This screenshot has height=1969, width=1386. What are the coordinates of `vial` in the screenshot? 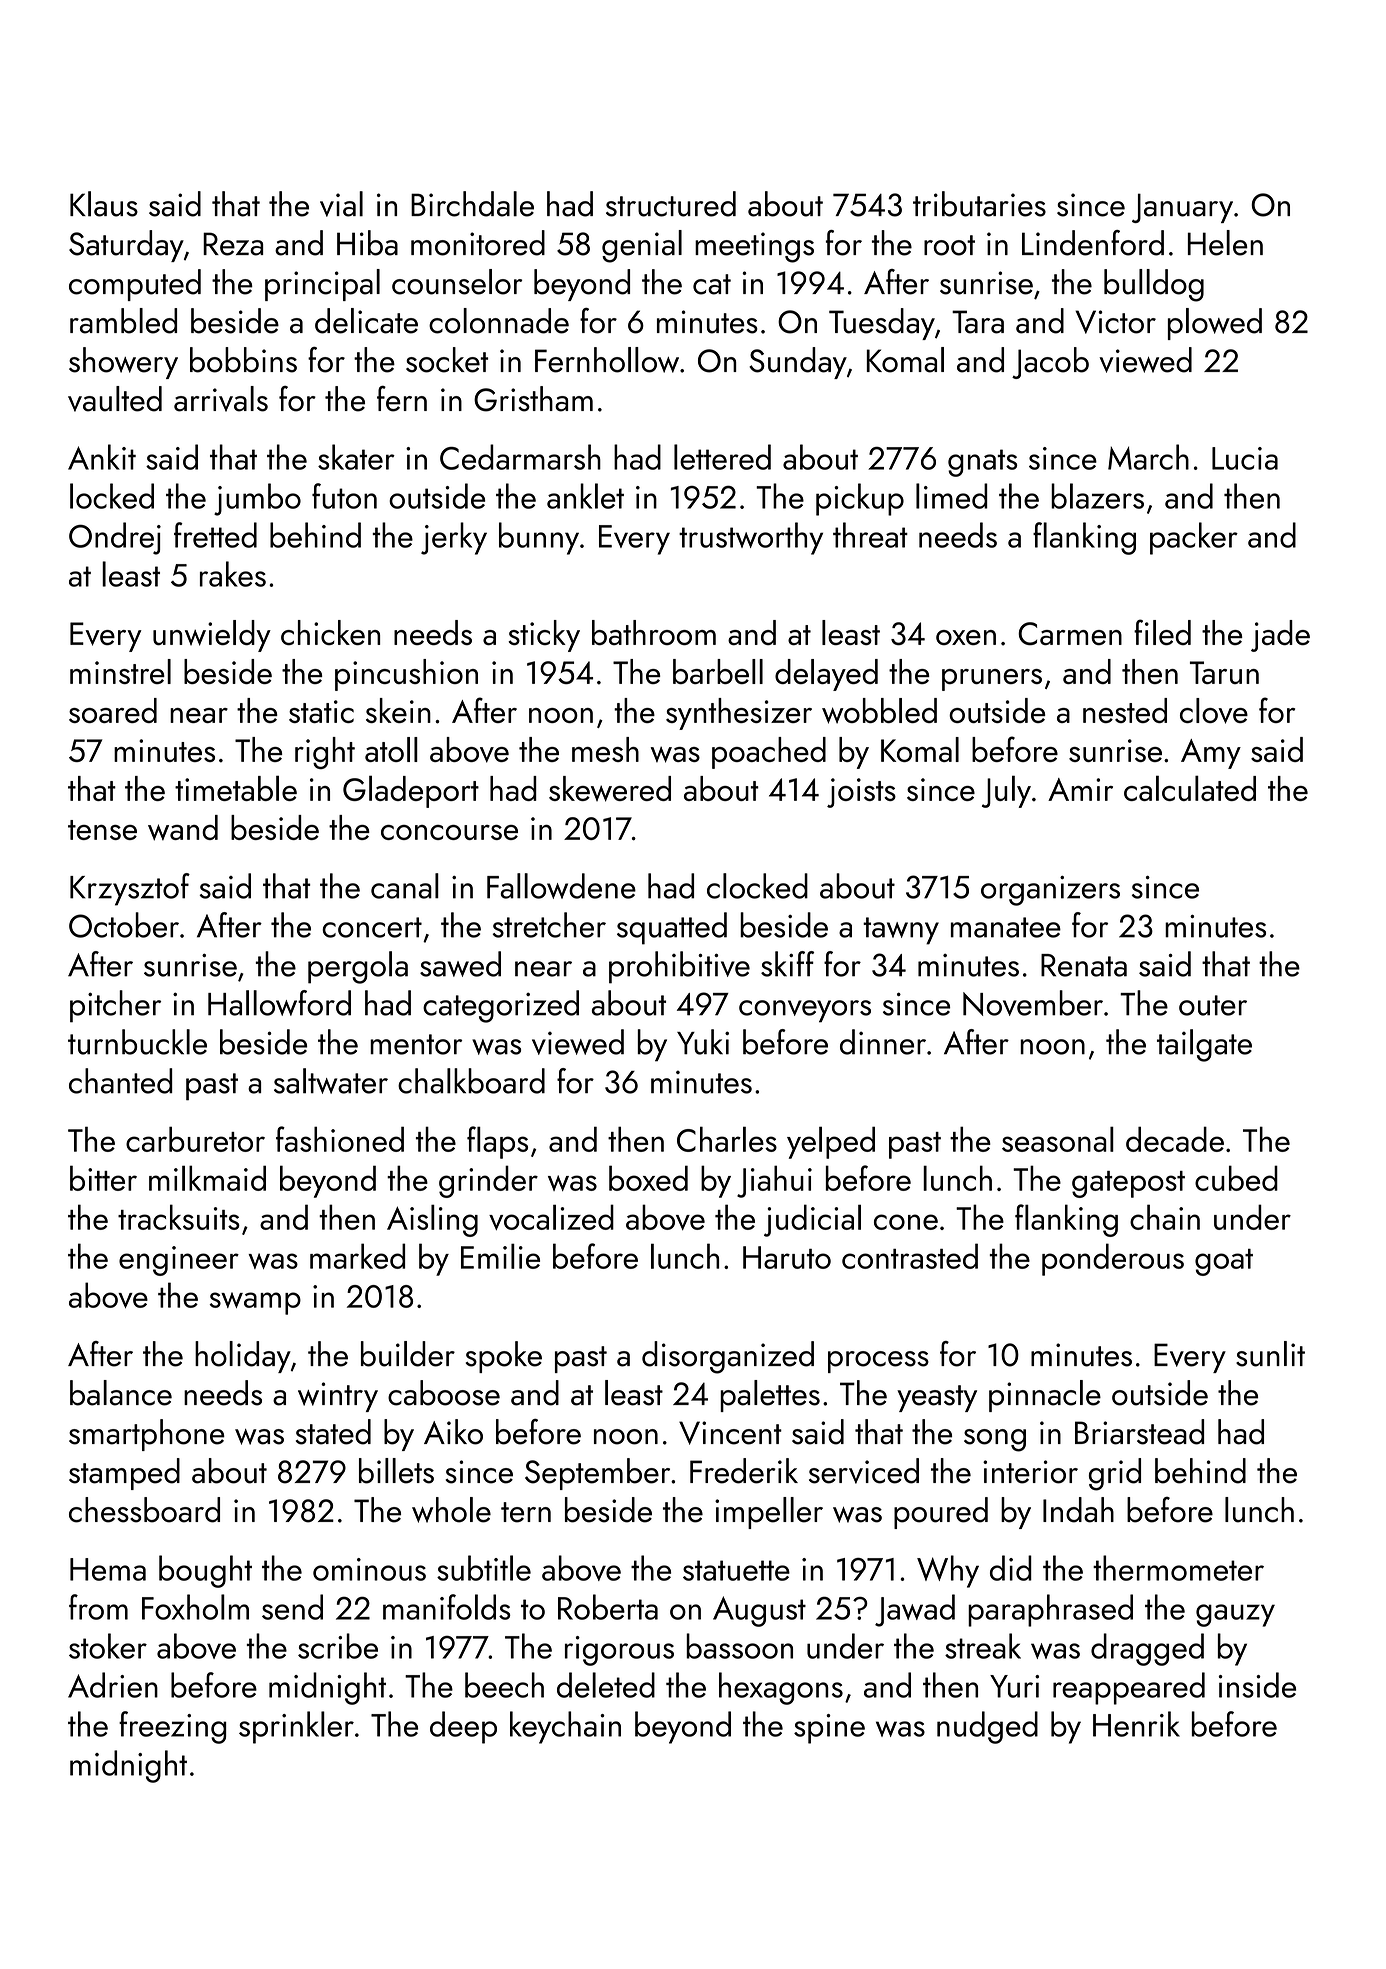 It's located at (341, 204).
